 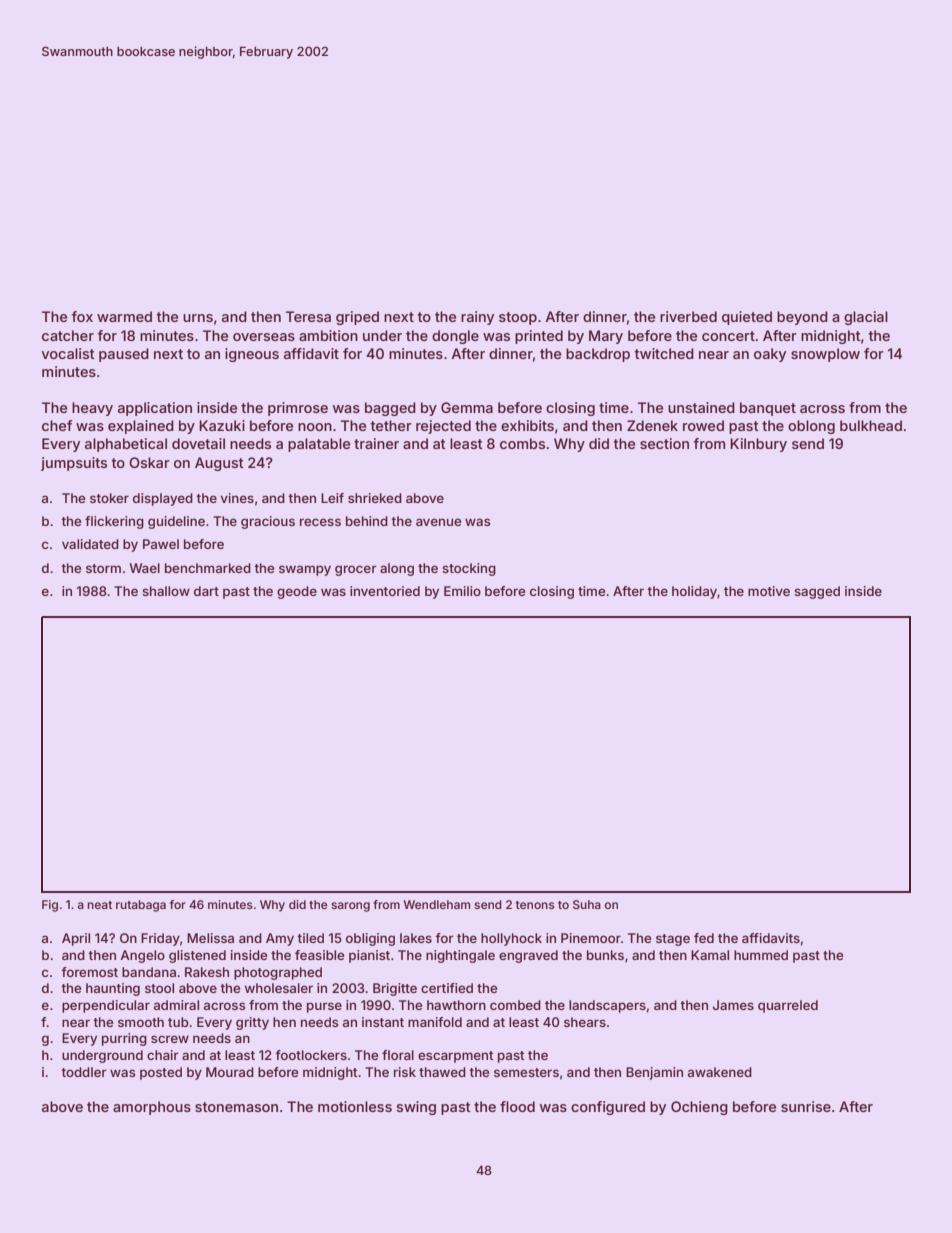 What do you see at coordinates (416, 1108) in the page?
I see `swing` at bounding box center [416, 1108].
